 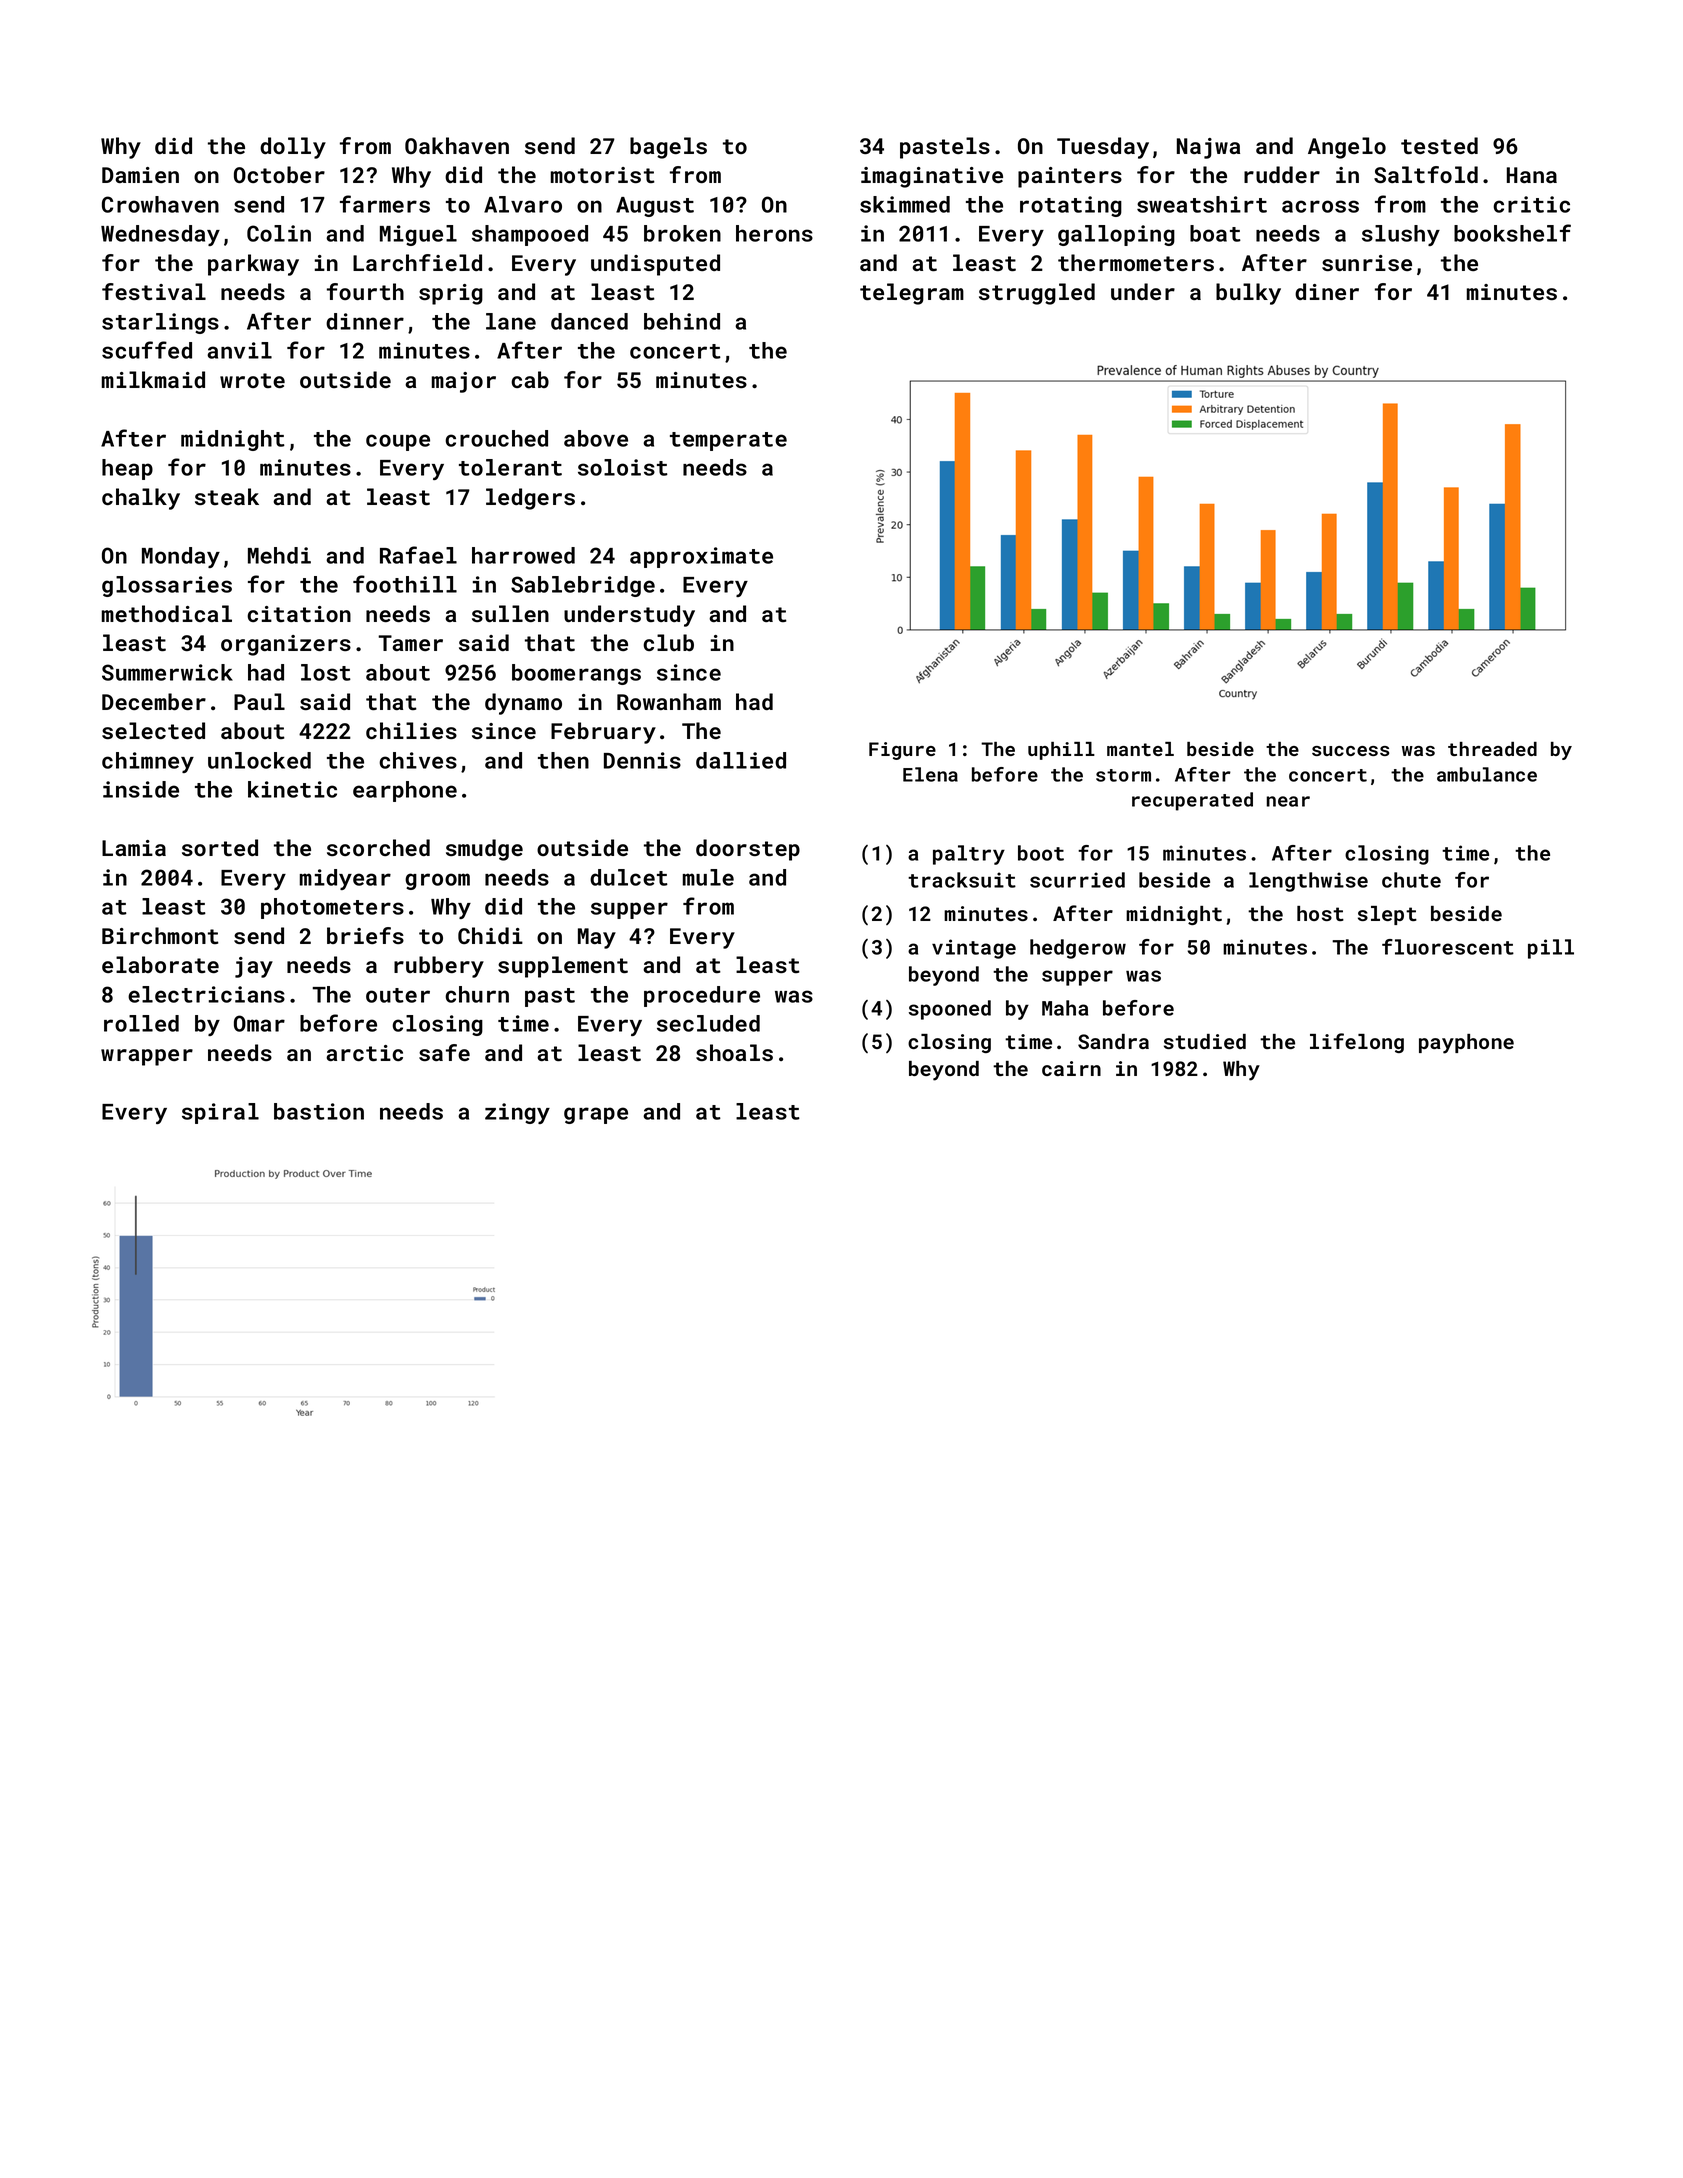 What do you see at coordinates (682, 321) in the screenshot?
I see `behind` at bounding box center [682, 321].
